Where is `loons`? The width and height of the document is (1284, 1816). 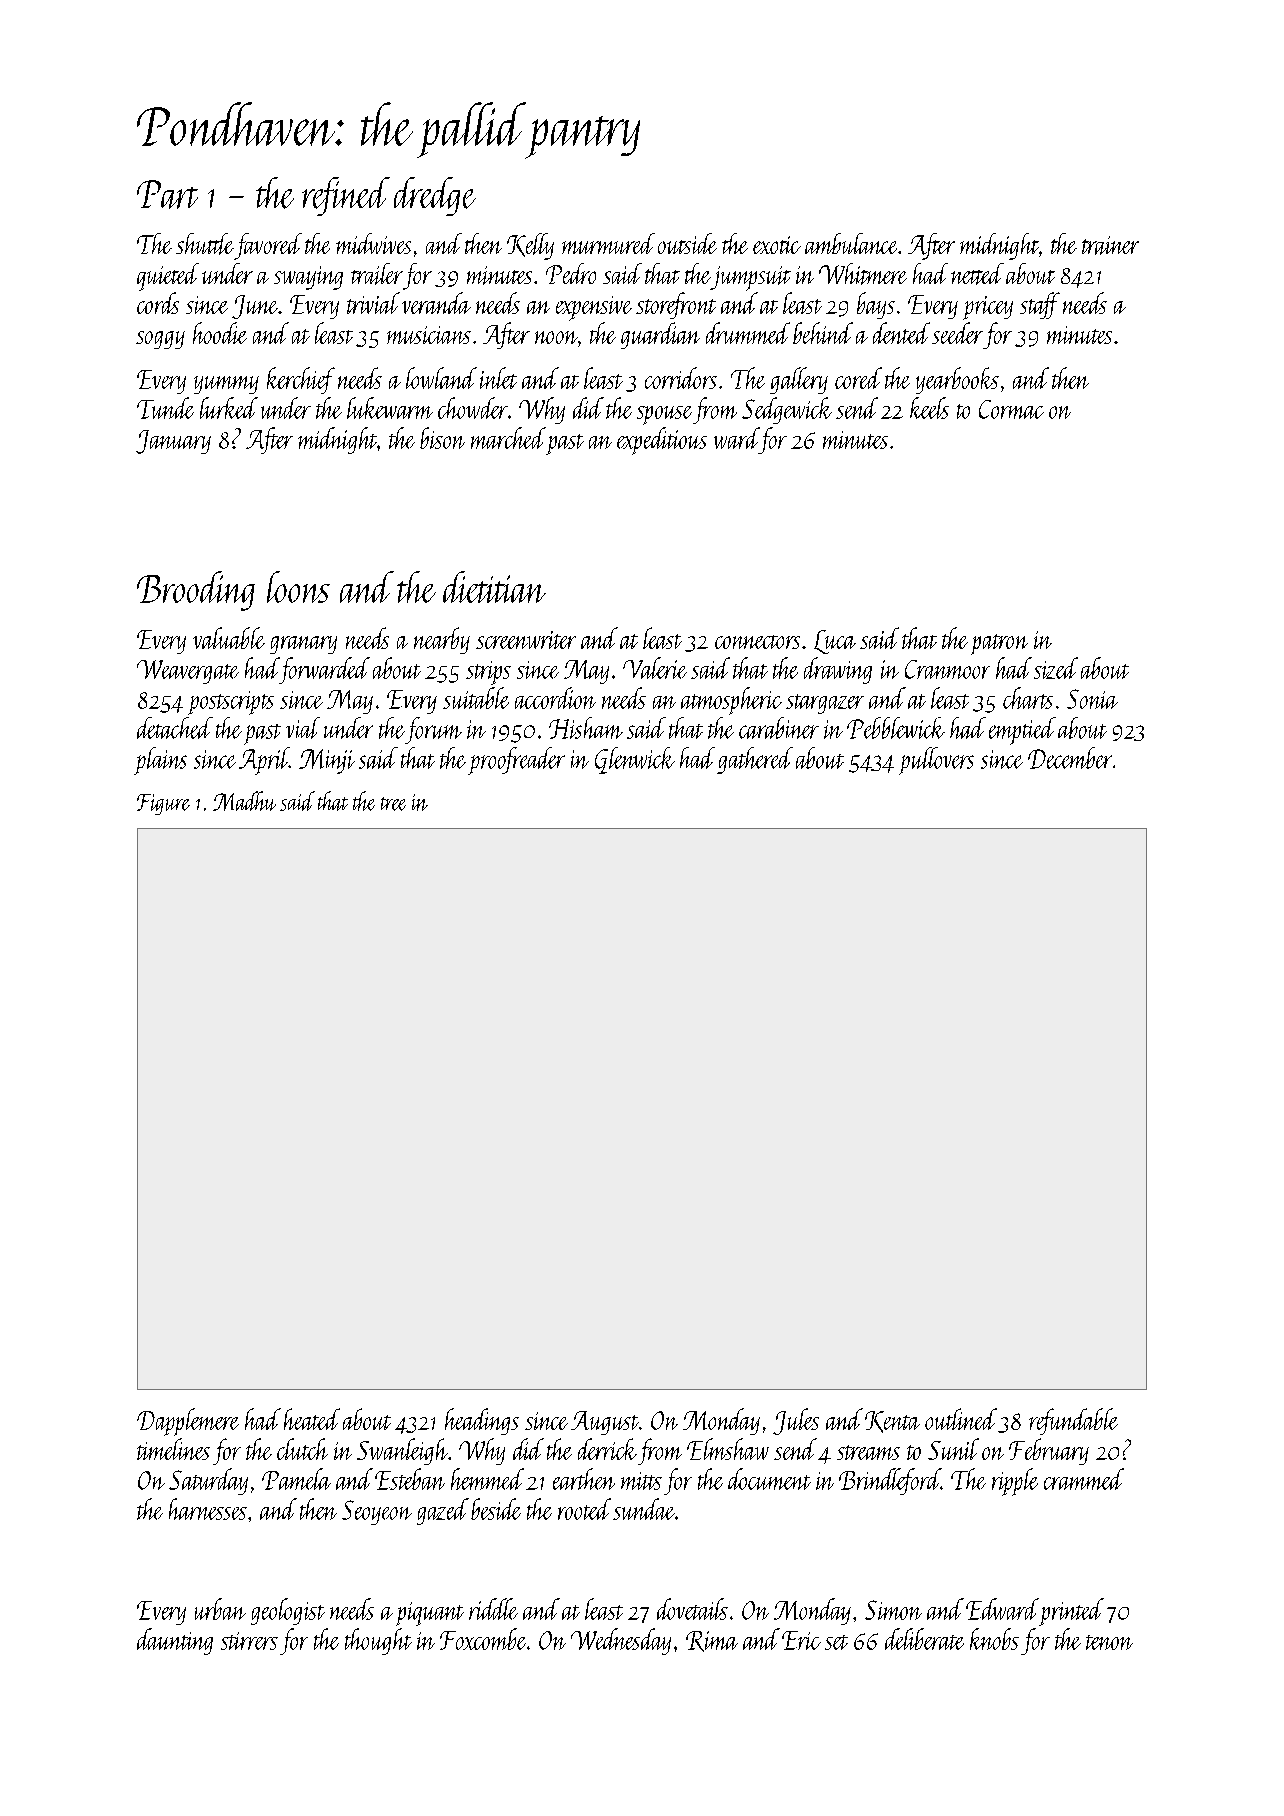
loons is located at coordinates (298, 587).
